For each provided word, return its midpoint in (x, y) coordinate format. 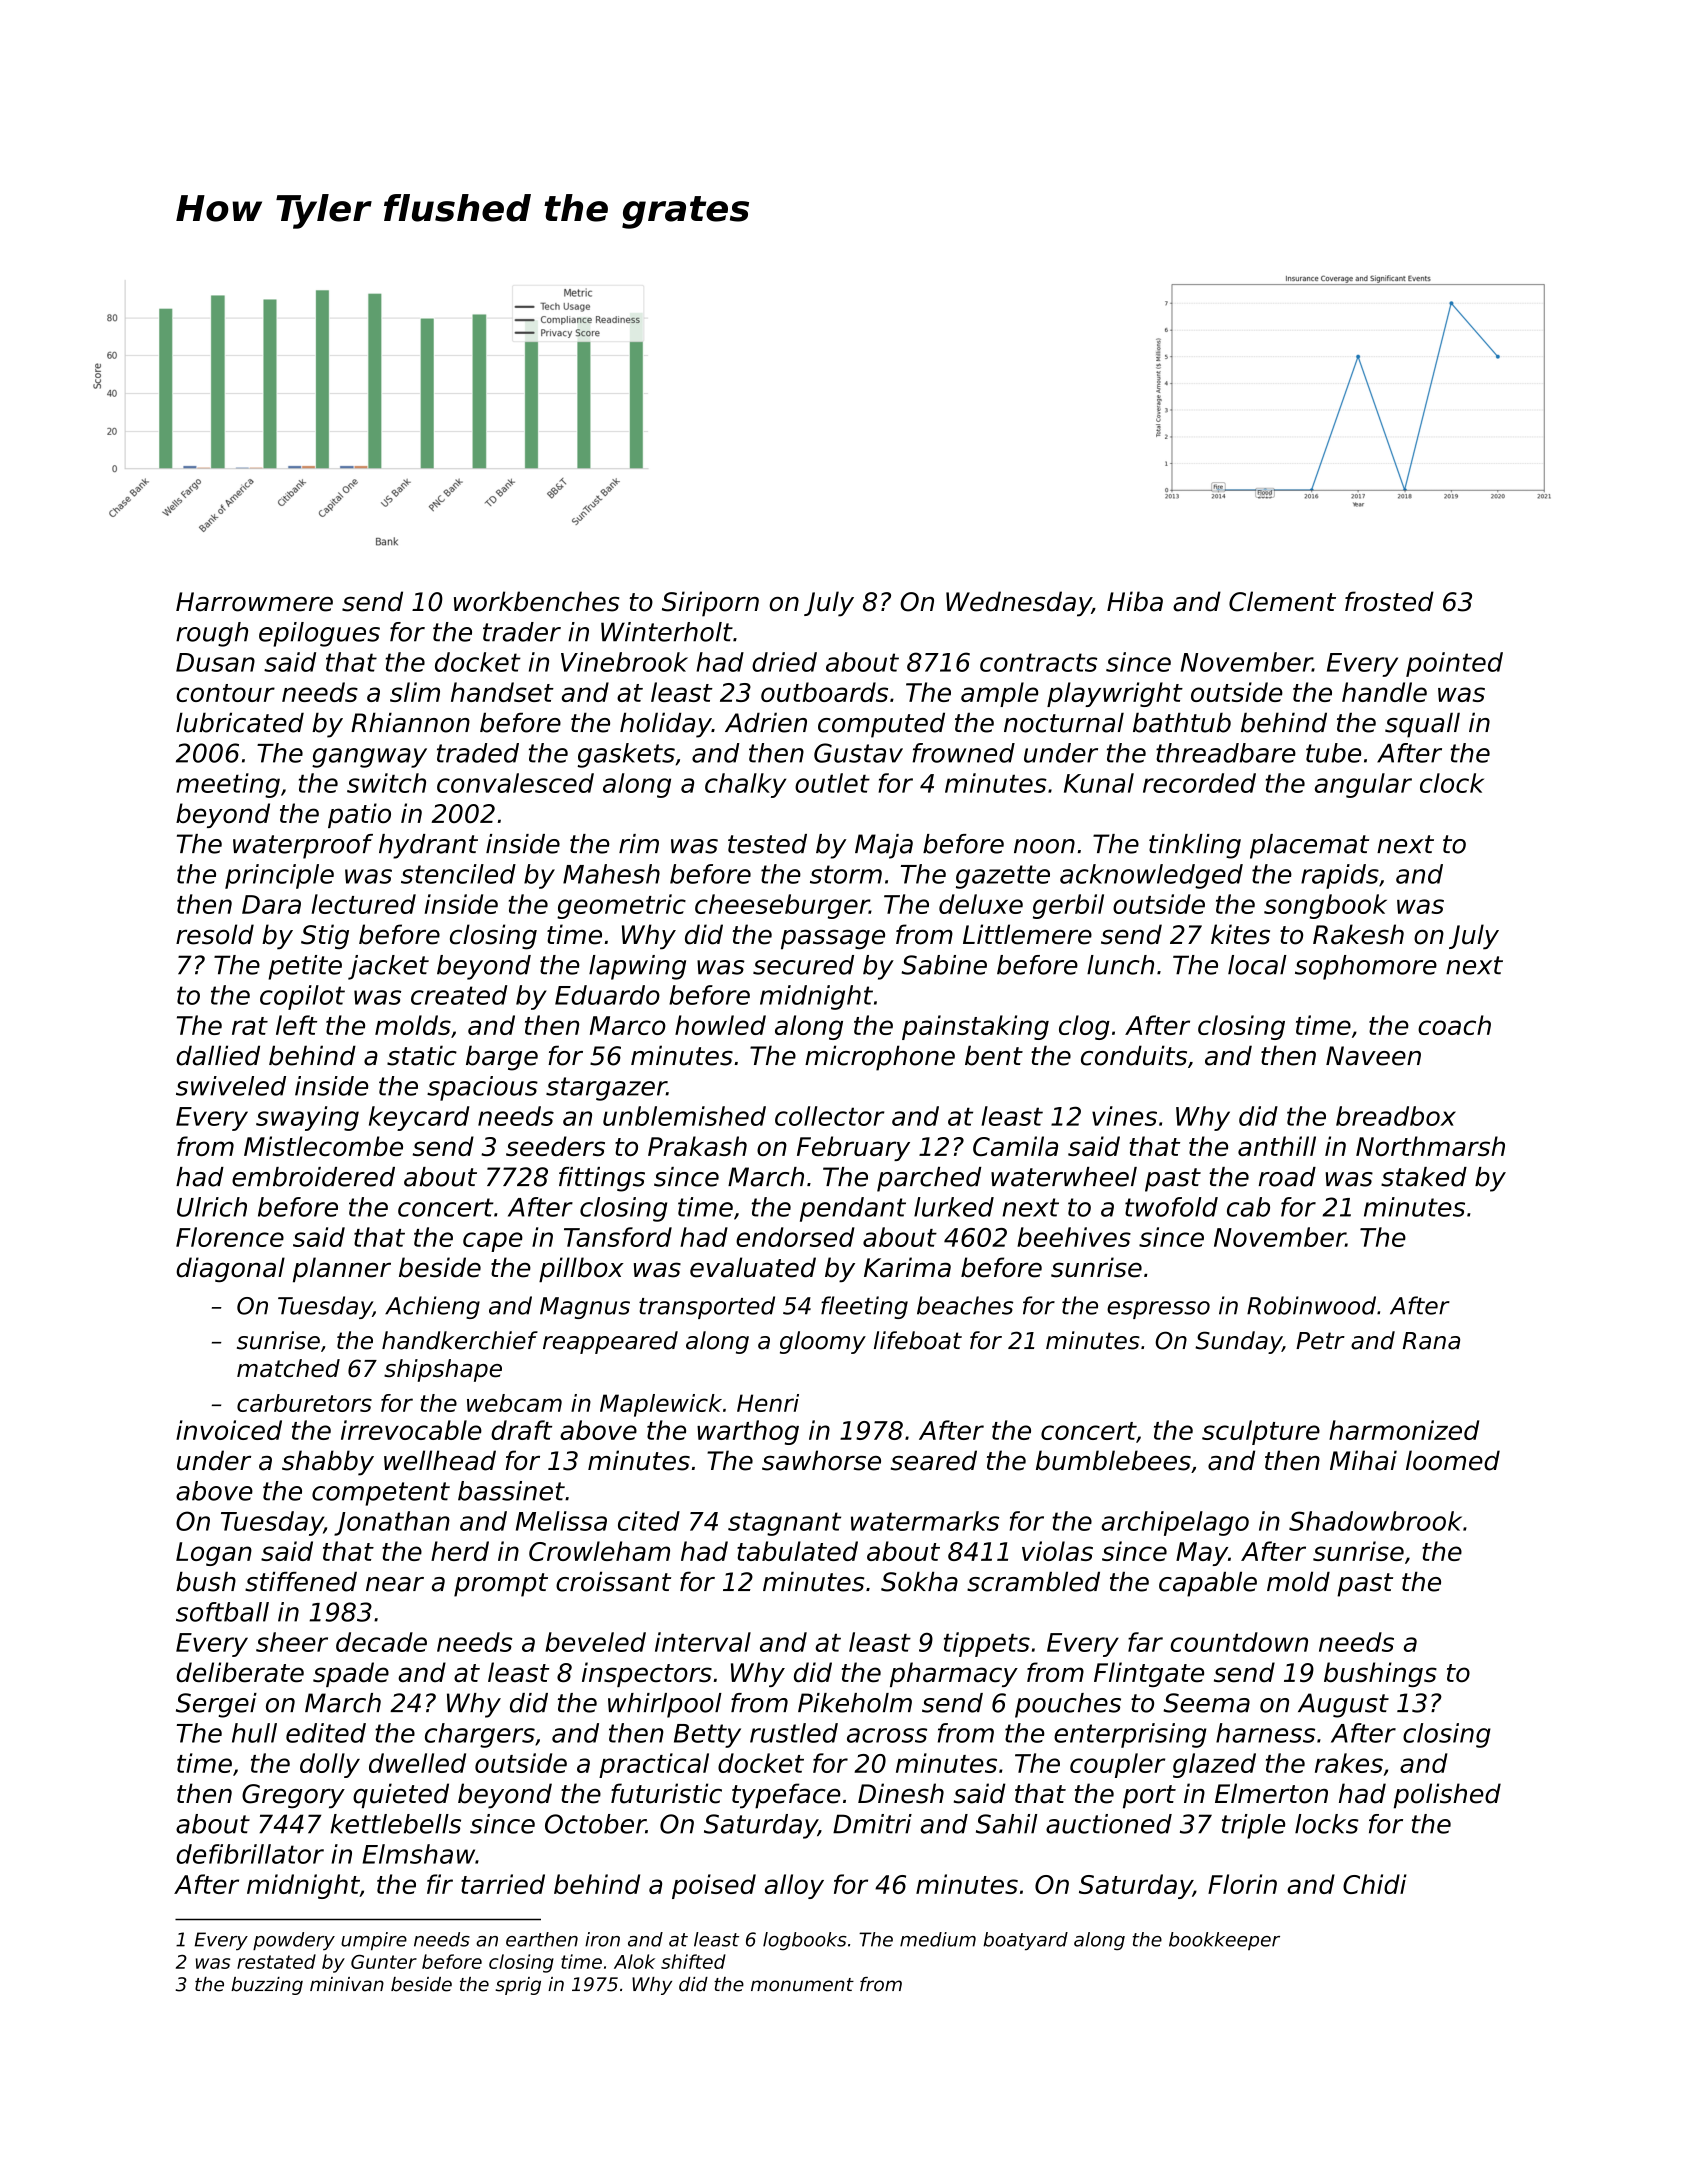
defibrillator (250, 1854)
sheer (292, 1642)
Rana (1431, 1341)
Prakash (697, 1146)
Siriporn (710, 604)
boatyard (1025, 1941)
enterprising (1130, 1735)
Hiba (1135, 601)
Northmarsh (1430, 1146)
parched (929, 1179)
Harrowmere (254, 602)
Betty (707, 1736)
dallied (218, 1055)
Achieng (432, 1307)
